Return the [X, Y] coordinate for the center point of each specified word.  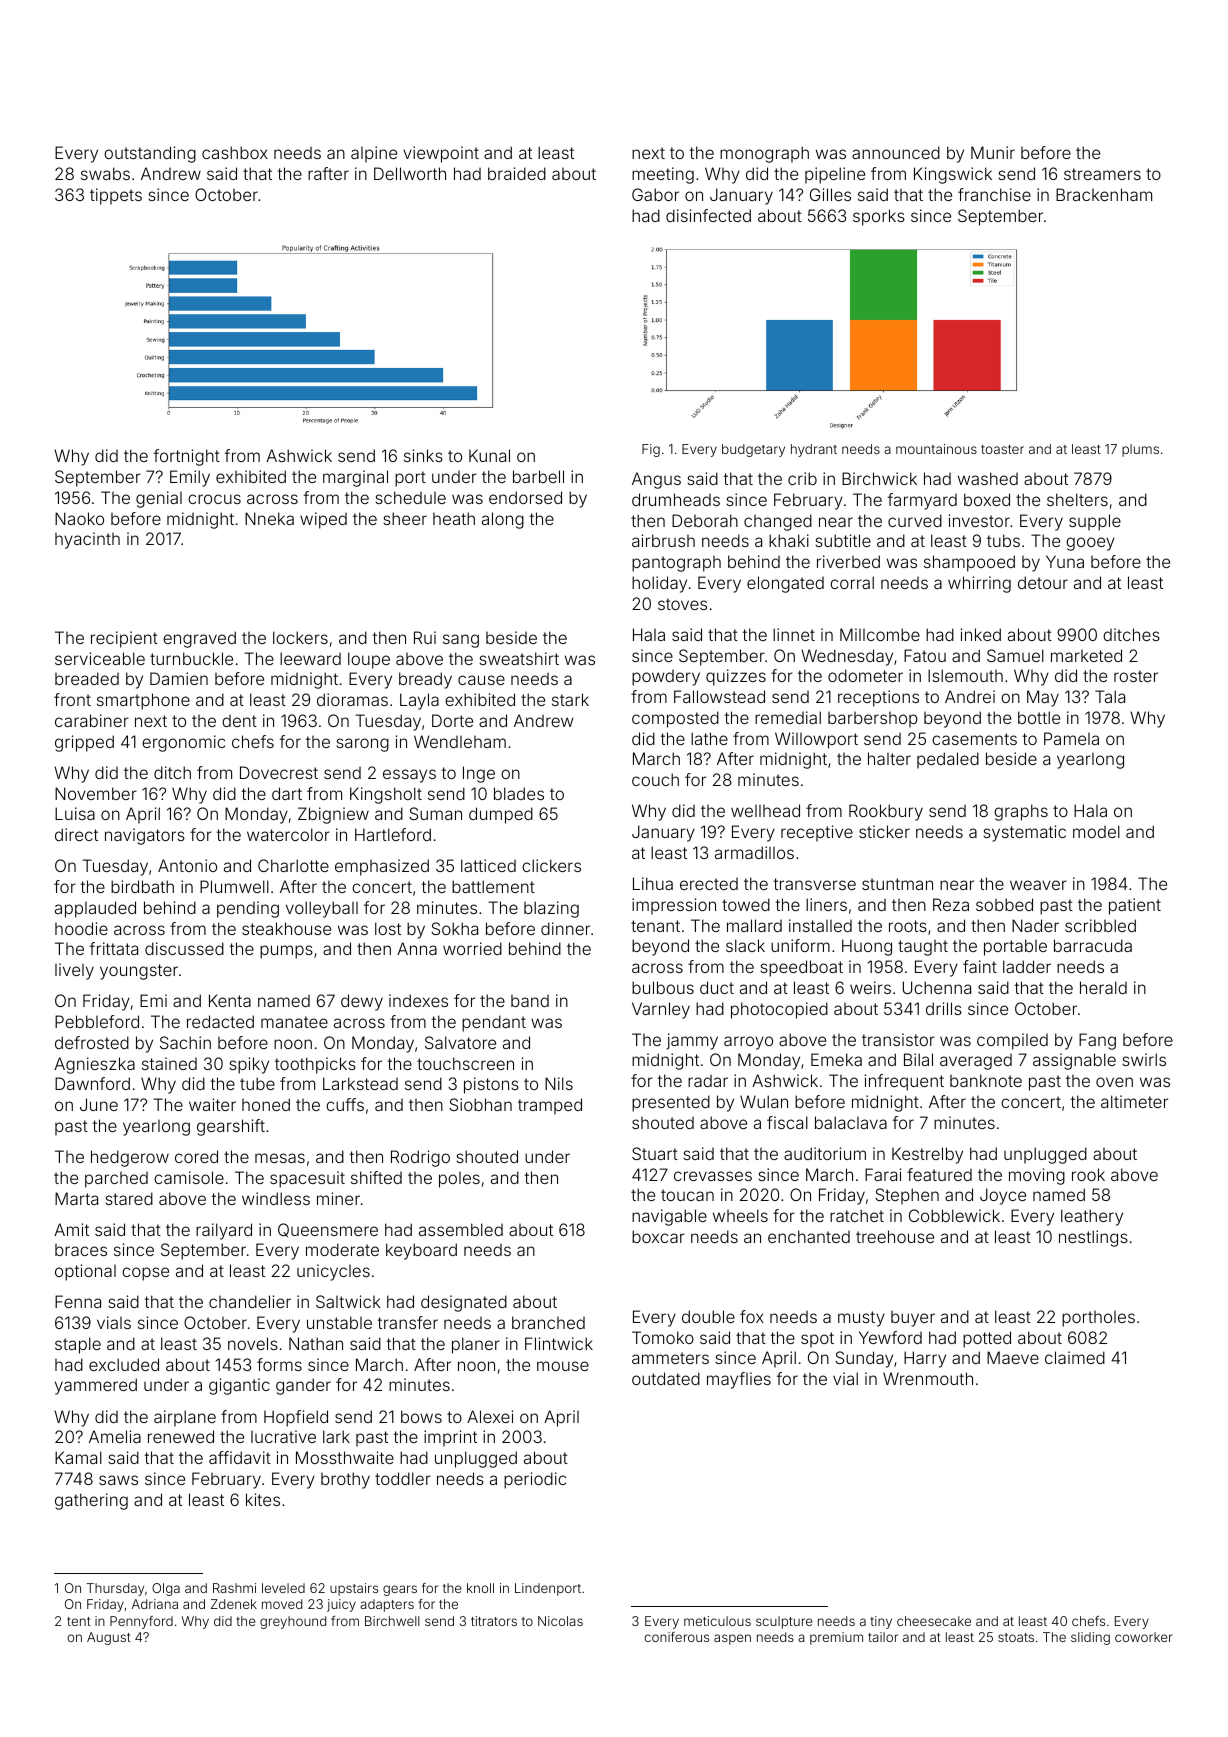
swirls [1144, 1059]
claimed [1075, 1357]
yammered [96, 1386]
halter [889, 758]
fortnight [187, 457]
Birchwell [392, 1621]
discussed [184, 948]
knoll [480, 1588]
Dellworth [410, 173]
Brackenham [1104, 194]
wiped [323, 520]
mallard [754, 925]
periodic [535, 1480]
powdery [666, 678]
